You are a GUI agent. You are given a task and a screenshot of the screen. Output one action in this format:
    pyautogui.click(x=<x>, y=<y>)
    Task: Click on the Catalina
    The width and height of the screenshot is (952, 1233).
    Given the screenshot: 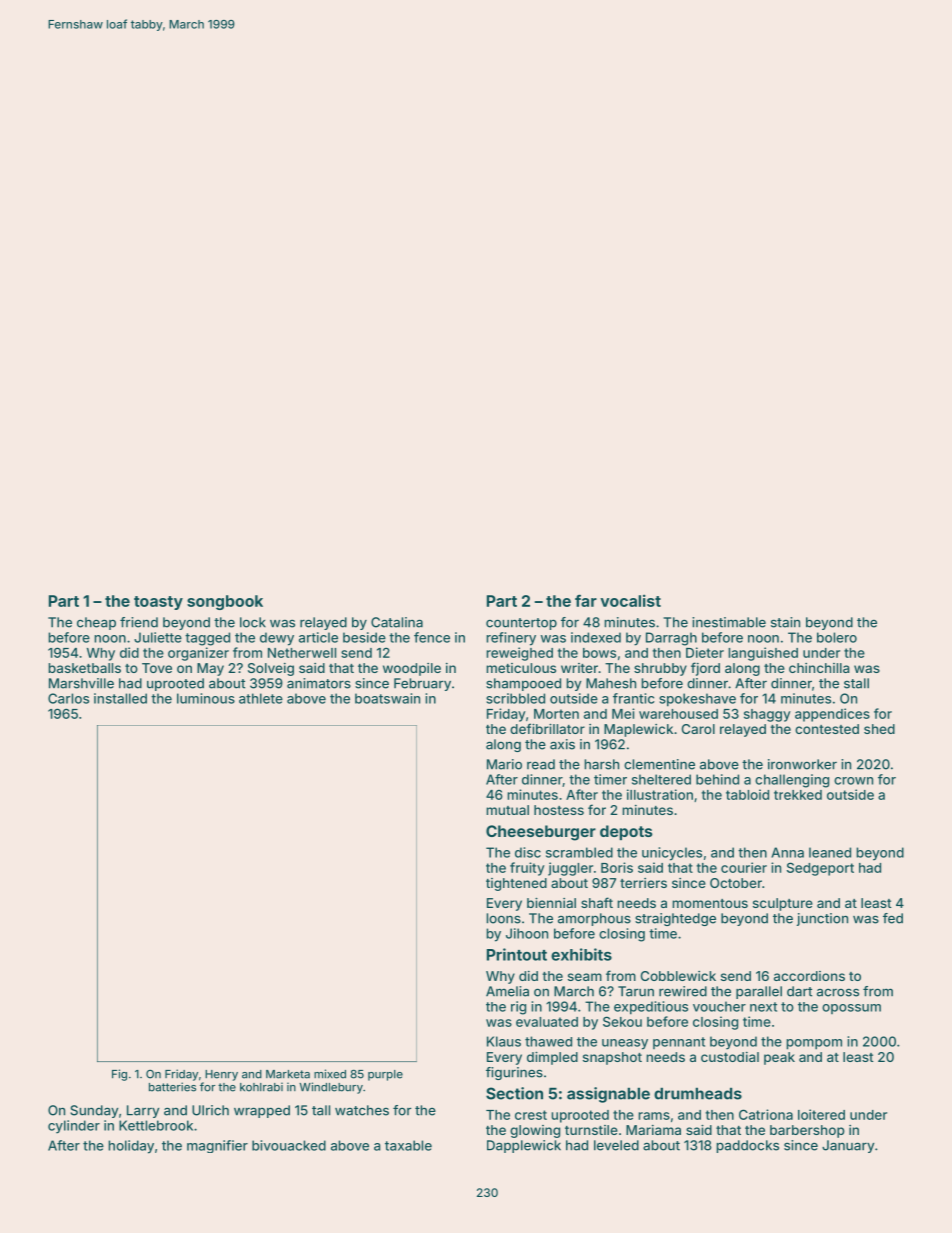 What is the action you would take?
    pyautogui.click(x=397, y=622)
